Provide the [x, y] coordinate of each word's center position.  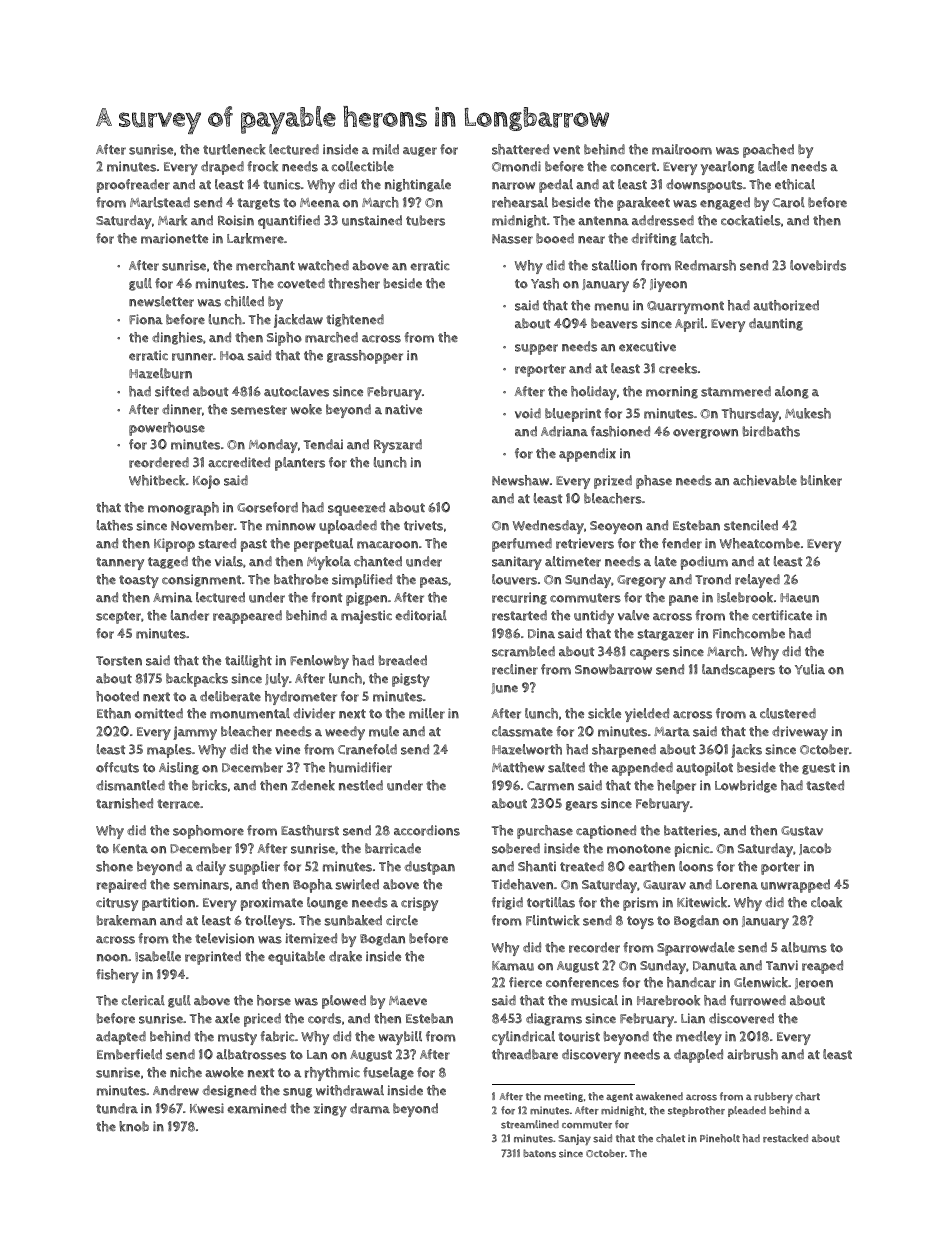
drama [370, 1108]
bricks [209, 785]
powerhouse [167, 429]
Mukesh [808, 413]
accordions [427, 830]
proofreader [133, 186]
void [528, 413]
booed [555, 238]
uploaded [348, 527]
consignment [201, 580]
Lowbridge [746, 786]
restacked [785, 1138]
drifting [654, 239]
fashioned [620, 431]
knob [134, 1126]
